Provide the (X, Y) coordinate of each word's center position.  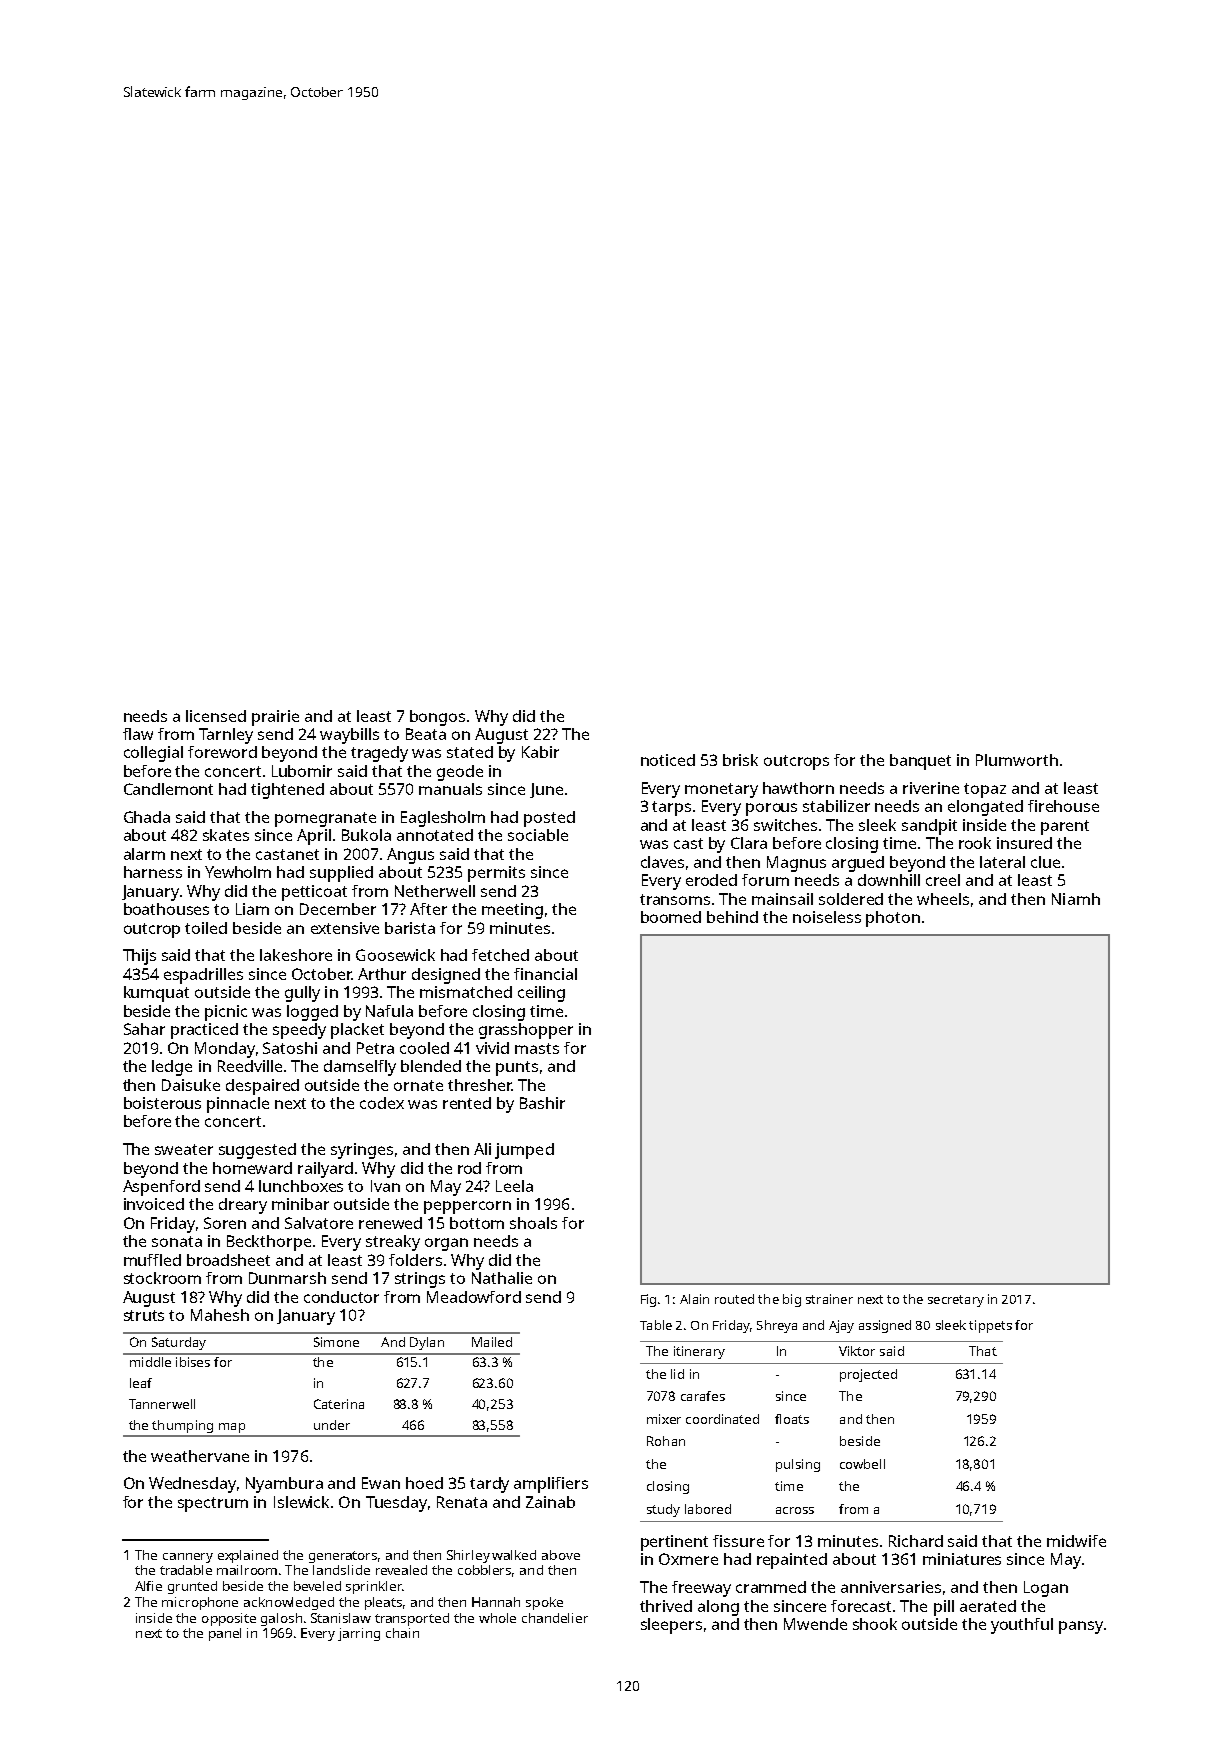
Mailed (492, 1342)
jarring (359, 1634)
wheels (943, 899)
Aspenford (161, 1188)
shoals (533, 1223)
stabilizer (836, 806)
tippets (990, 1326)
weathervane (200, 1456)
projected (868, 1375)
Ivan (385, 1186)
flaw (138, 734)
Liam (252, 909)
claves (662, 862)
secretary (956, 1301)
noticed (668, 760)
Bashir (542, 1103)
